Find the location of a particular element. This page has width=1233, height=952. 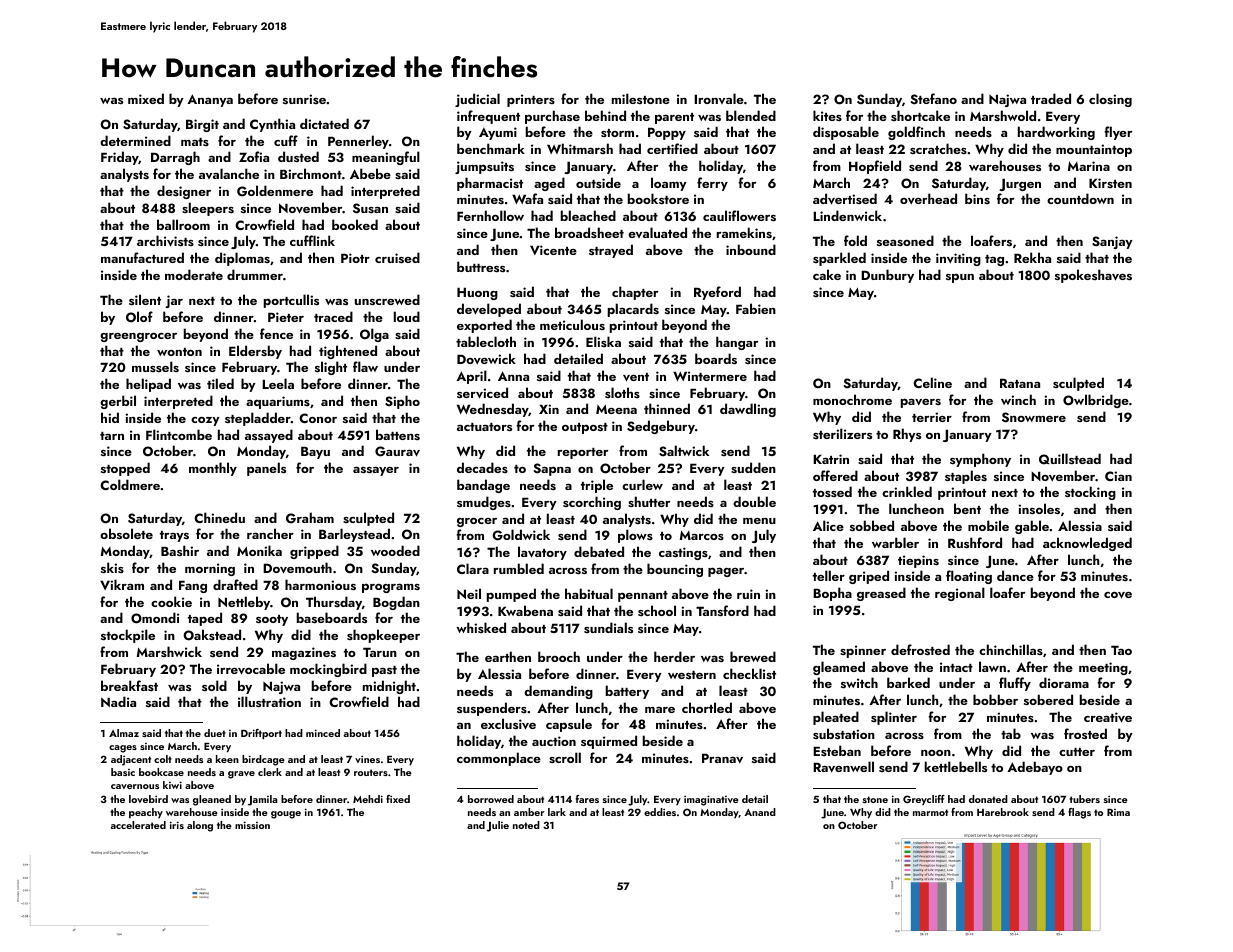

Rima is located at coordinates (1118, 812).
